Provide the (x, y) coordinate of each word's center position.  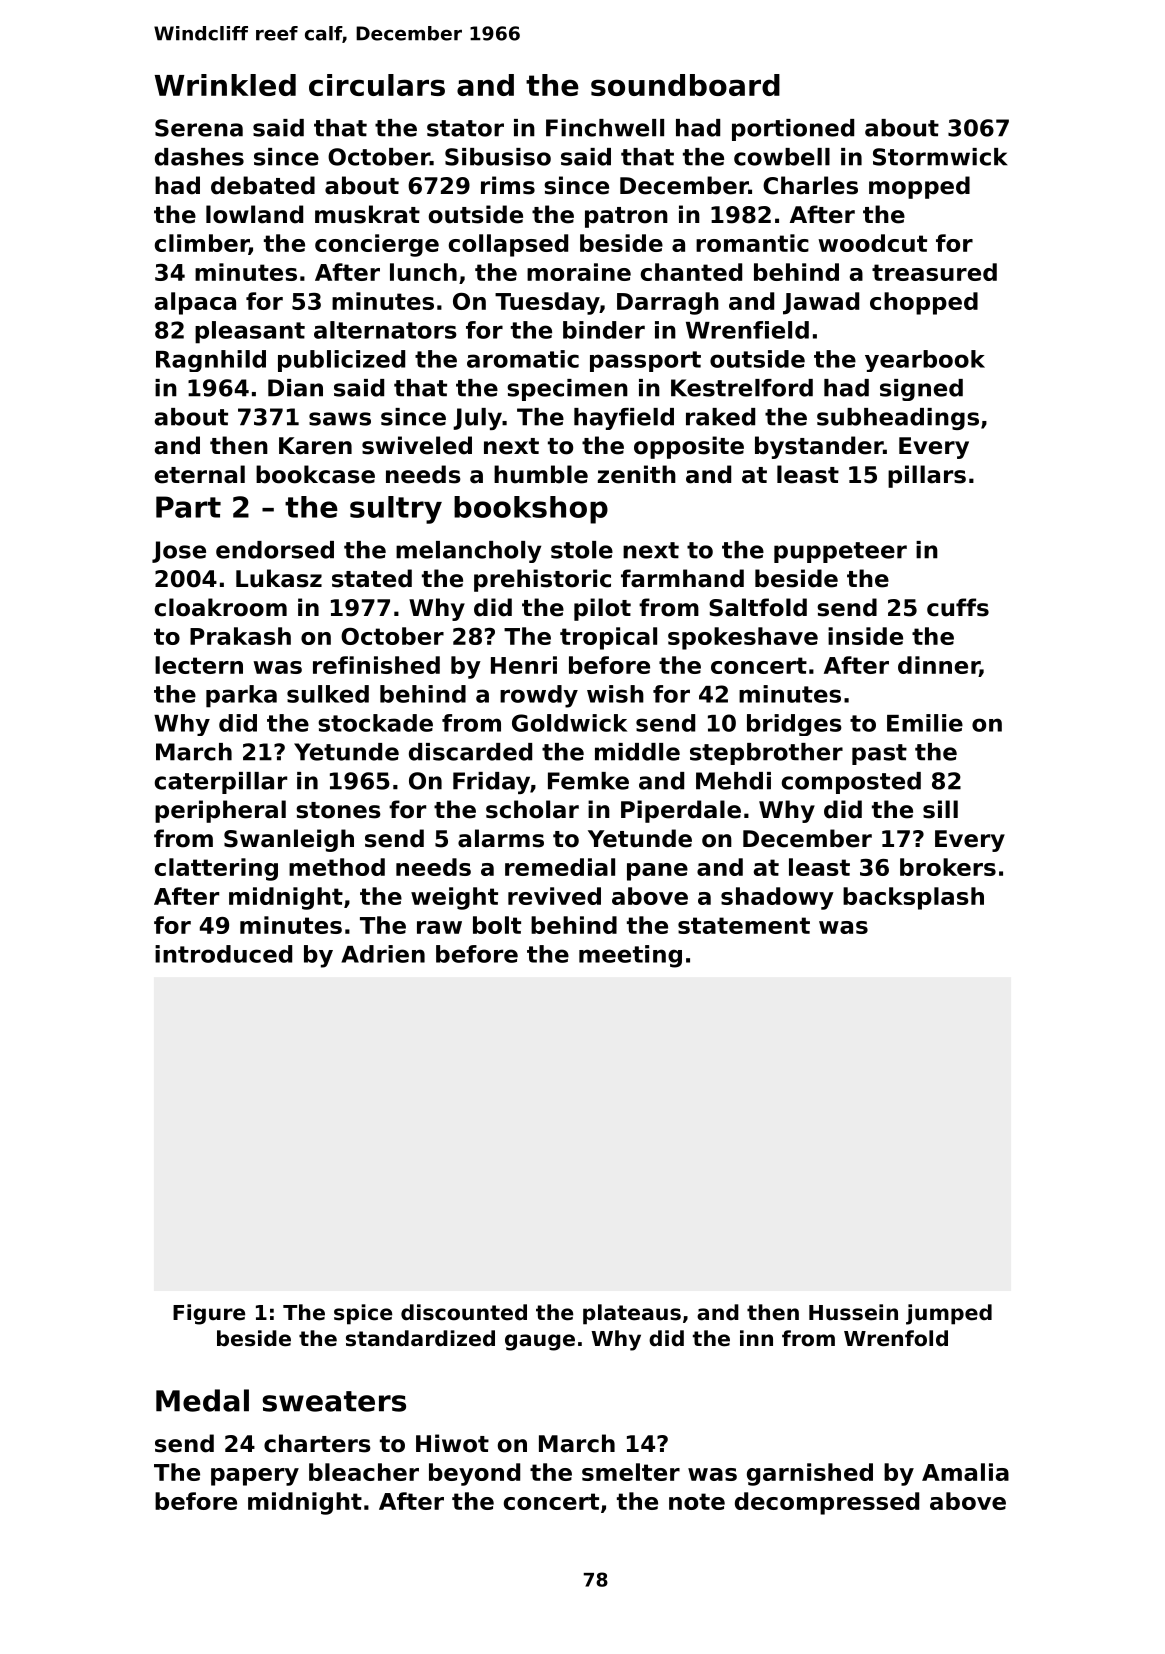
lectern (199, 665)
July (477, 419)
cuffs (958, 607)
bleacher (364, 1472)
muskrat (367, 214)
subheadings (898, 419)
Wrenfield (747, 330)
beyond (474, 1474)
